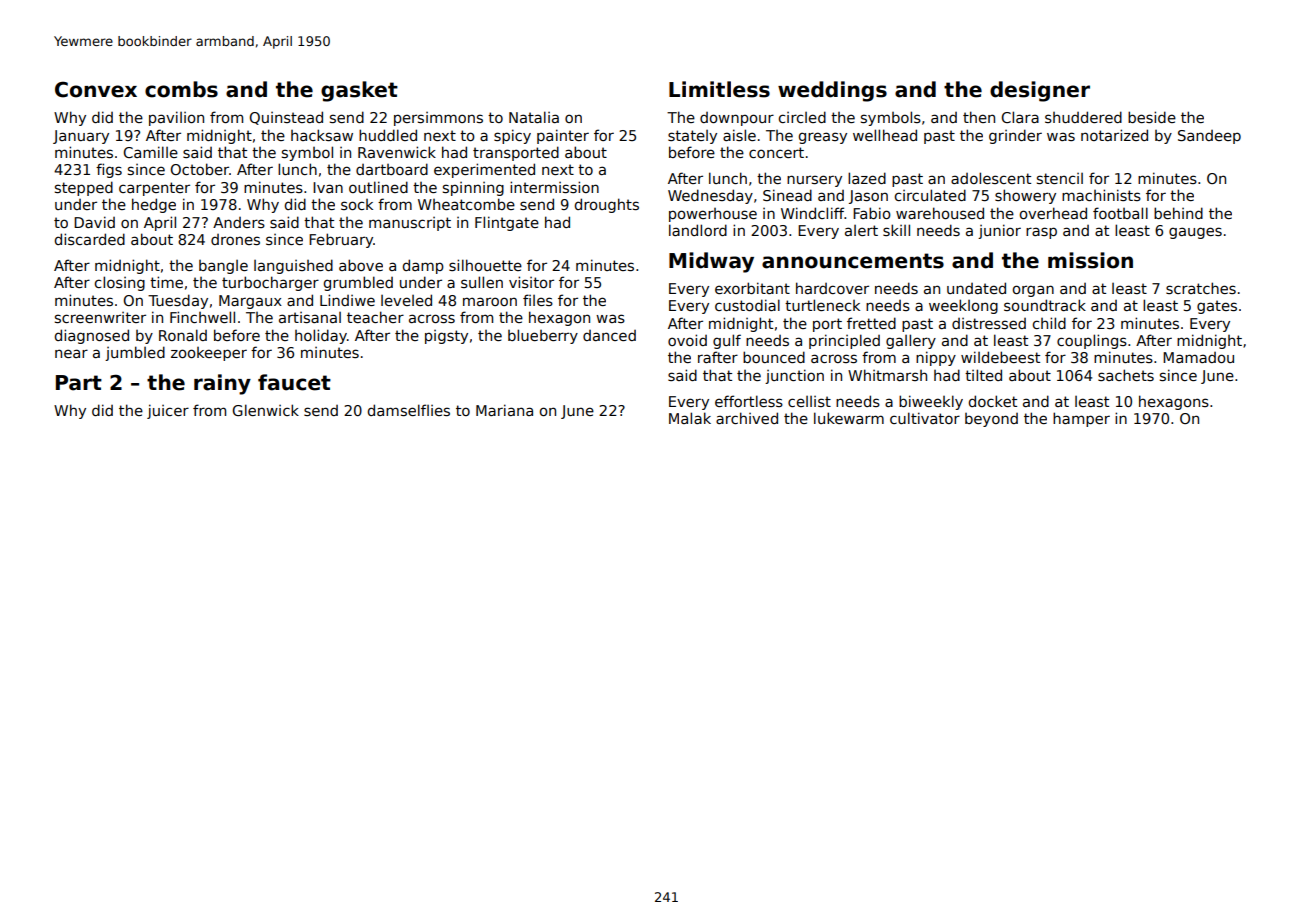  What do you see at coordinates (1040, 91) in the screenshot?
I see `designer` at bounding box center [1040, 91].
